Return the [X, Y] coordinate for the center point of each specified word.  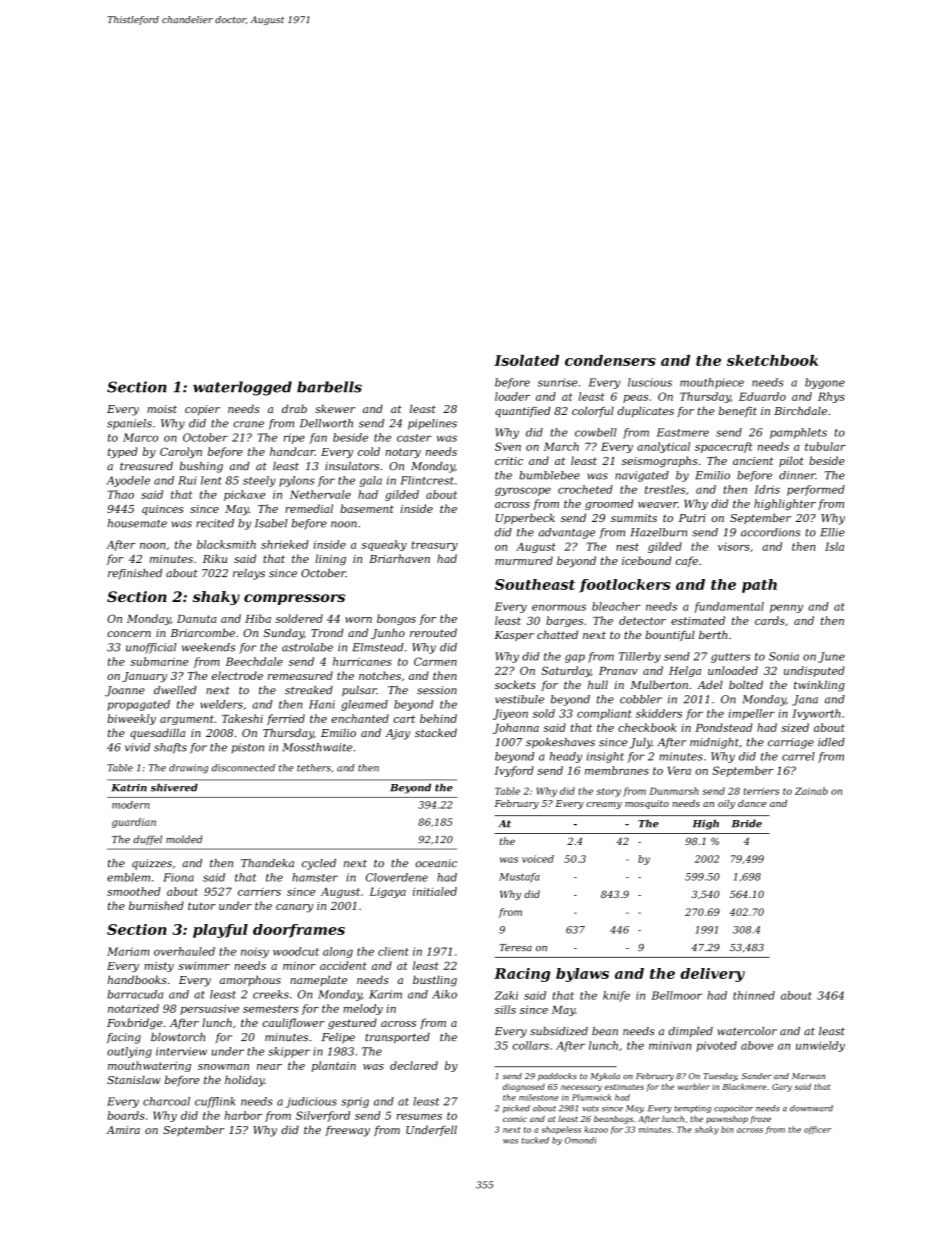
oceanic [436, 863]
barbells [329, 387]
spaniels [129, 424]
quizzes [152, 864]
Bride [747, 823]
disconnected [243, 768]
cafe [687, 561]
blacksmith [226, 544]
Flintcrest [427, 480]
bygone [825, 383]
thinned [754, 995]
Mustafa [519, 878]
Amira [123, 1130]
